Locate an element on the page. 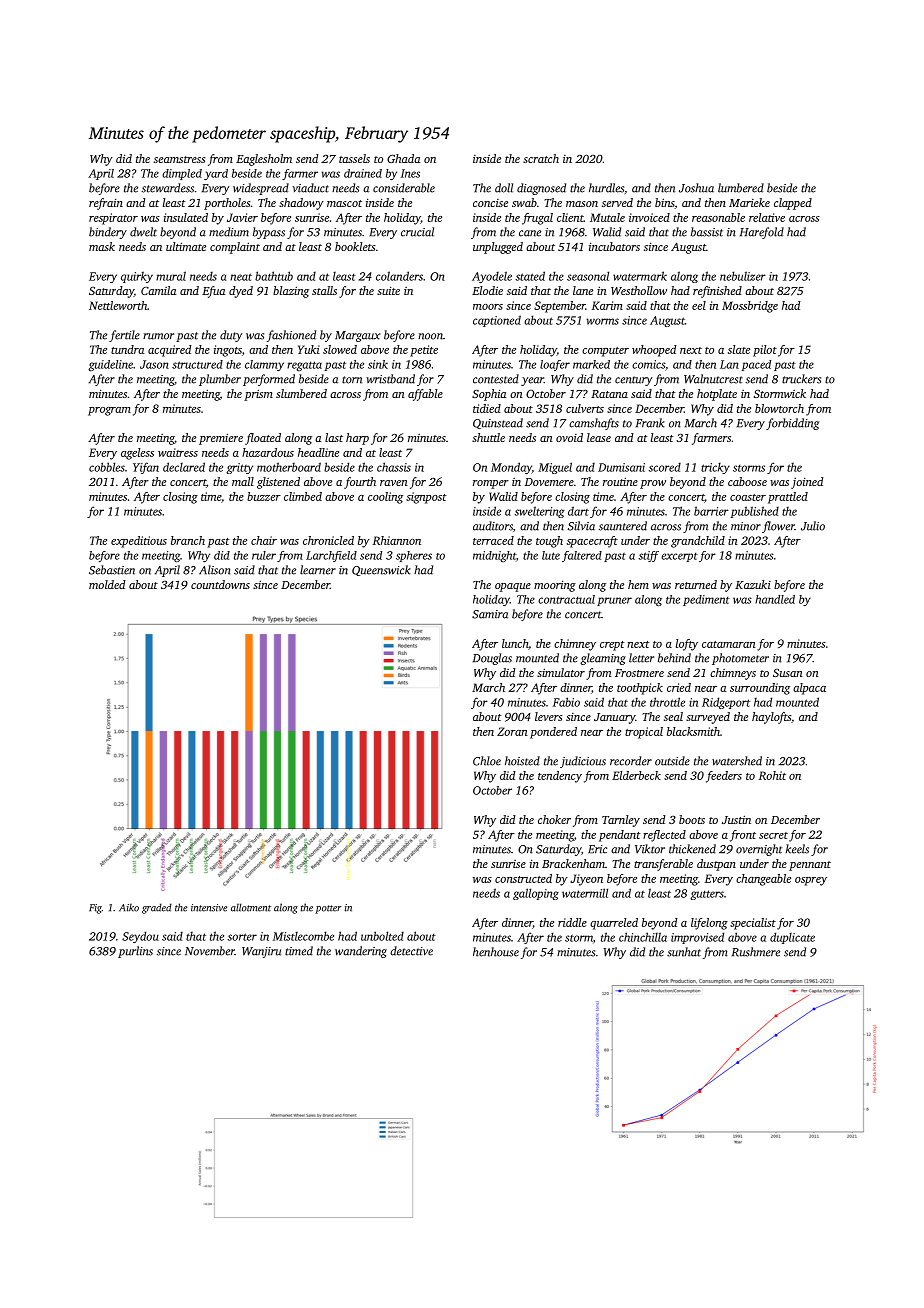 The image size is (924, 1308). prow is located at coordinates (653, 484).
